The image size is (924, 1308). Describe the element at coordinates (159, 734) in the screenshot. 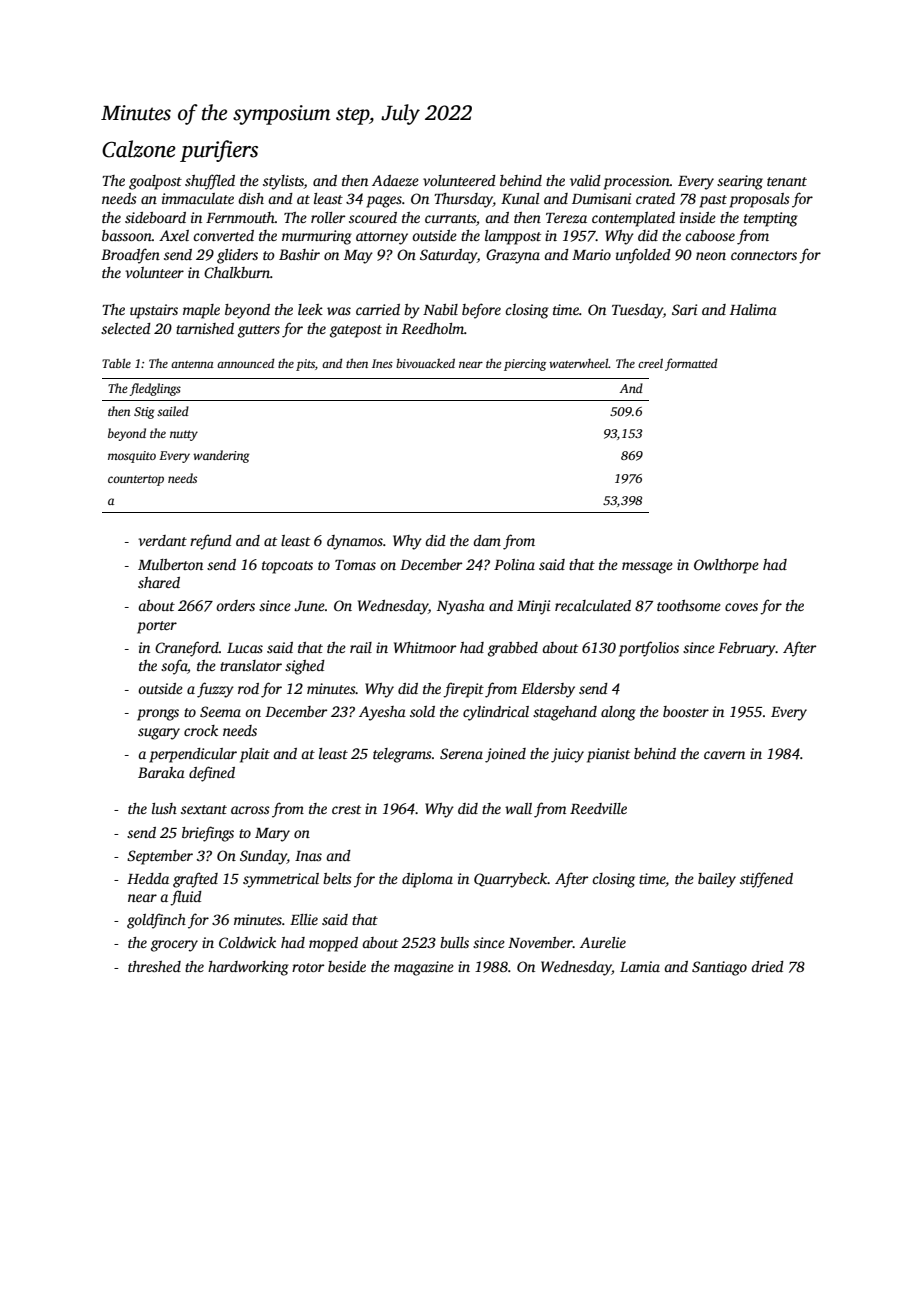

I see `sugary` at that location.
